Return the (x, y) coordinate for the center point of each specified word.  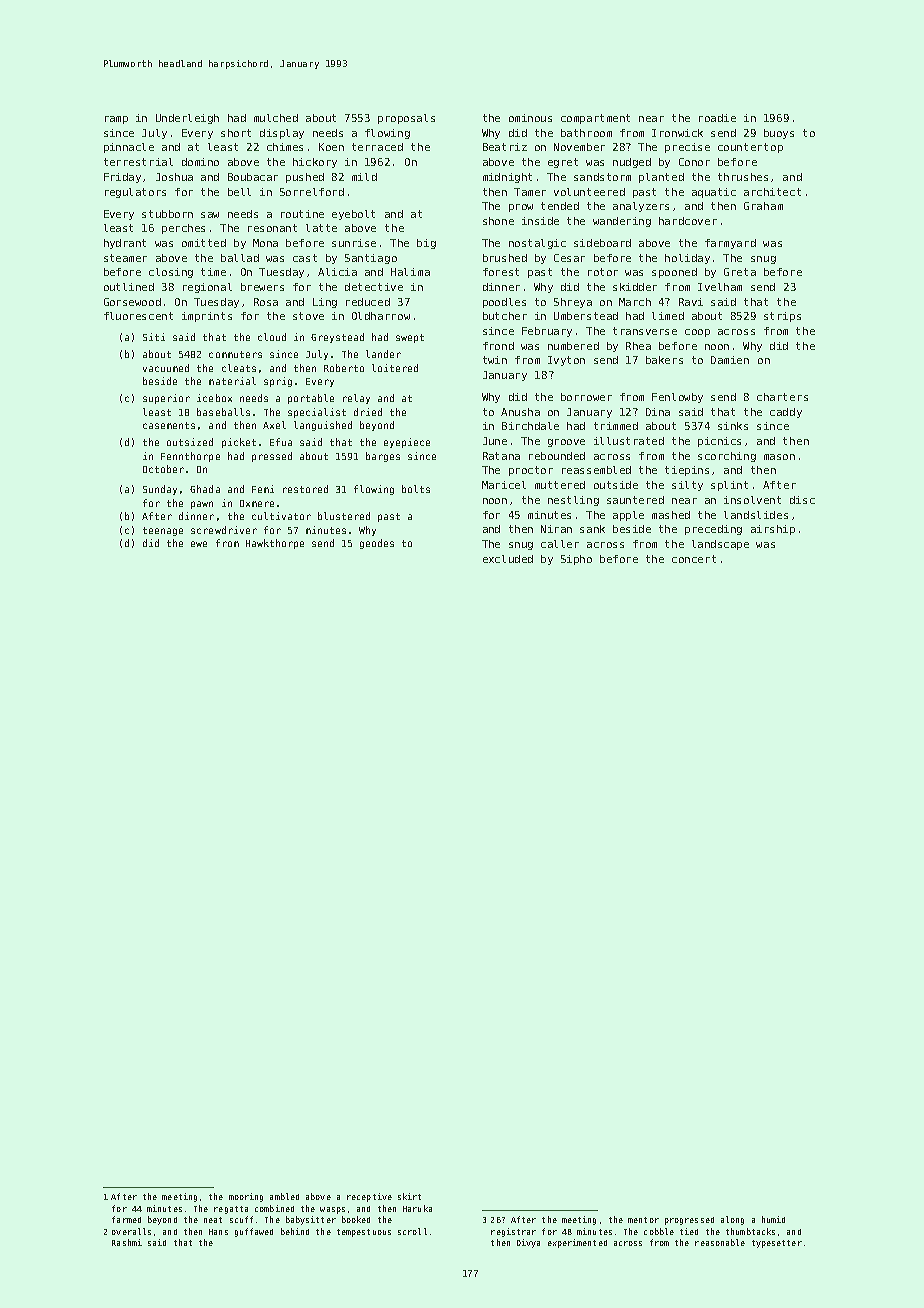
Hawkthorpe (275, 544)
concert (694, 559)
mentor (643, 1220)
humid (773, 1219)
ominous (530, 118)
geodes (377, 544)
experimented (577, 1243)
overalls (131, 1231)
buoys (779, 134)
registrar (513, 1232)
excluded (508, 559)
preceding (713, 530)
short (236, 133)
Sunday (160, 490)
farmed (126, 1219)
